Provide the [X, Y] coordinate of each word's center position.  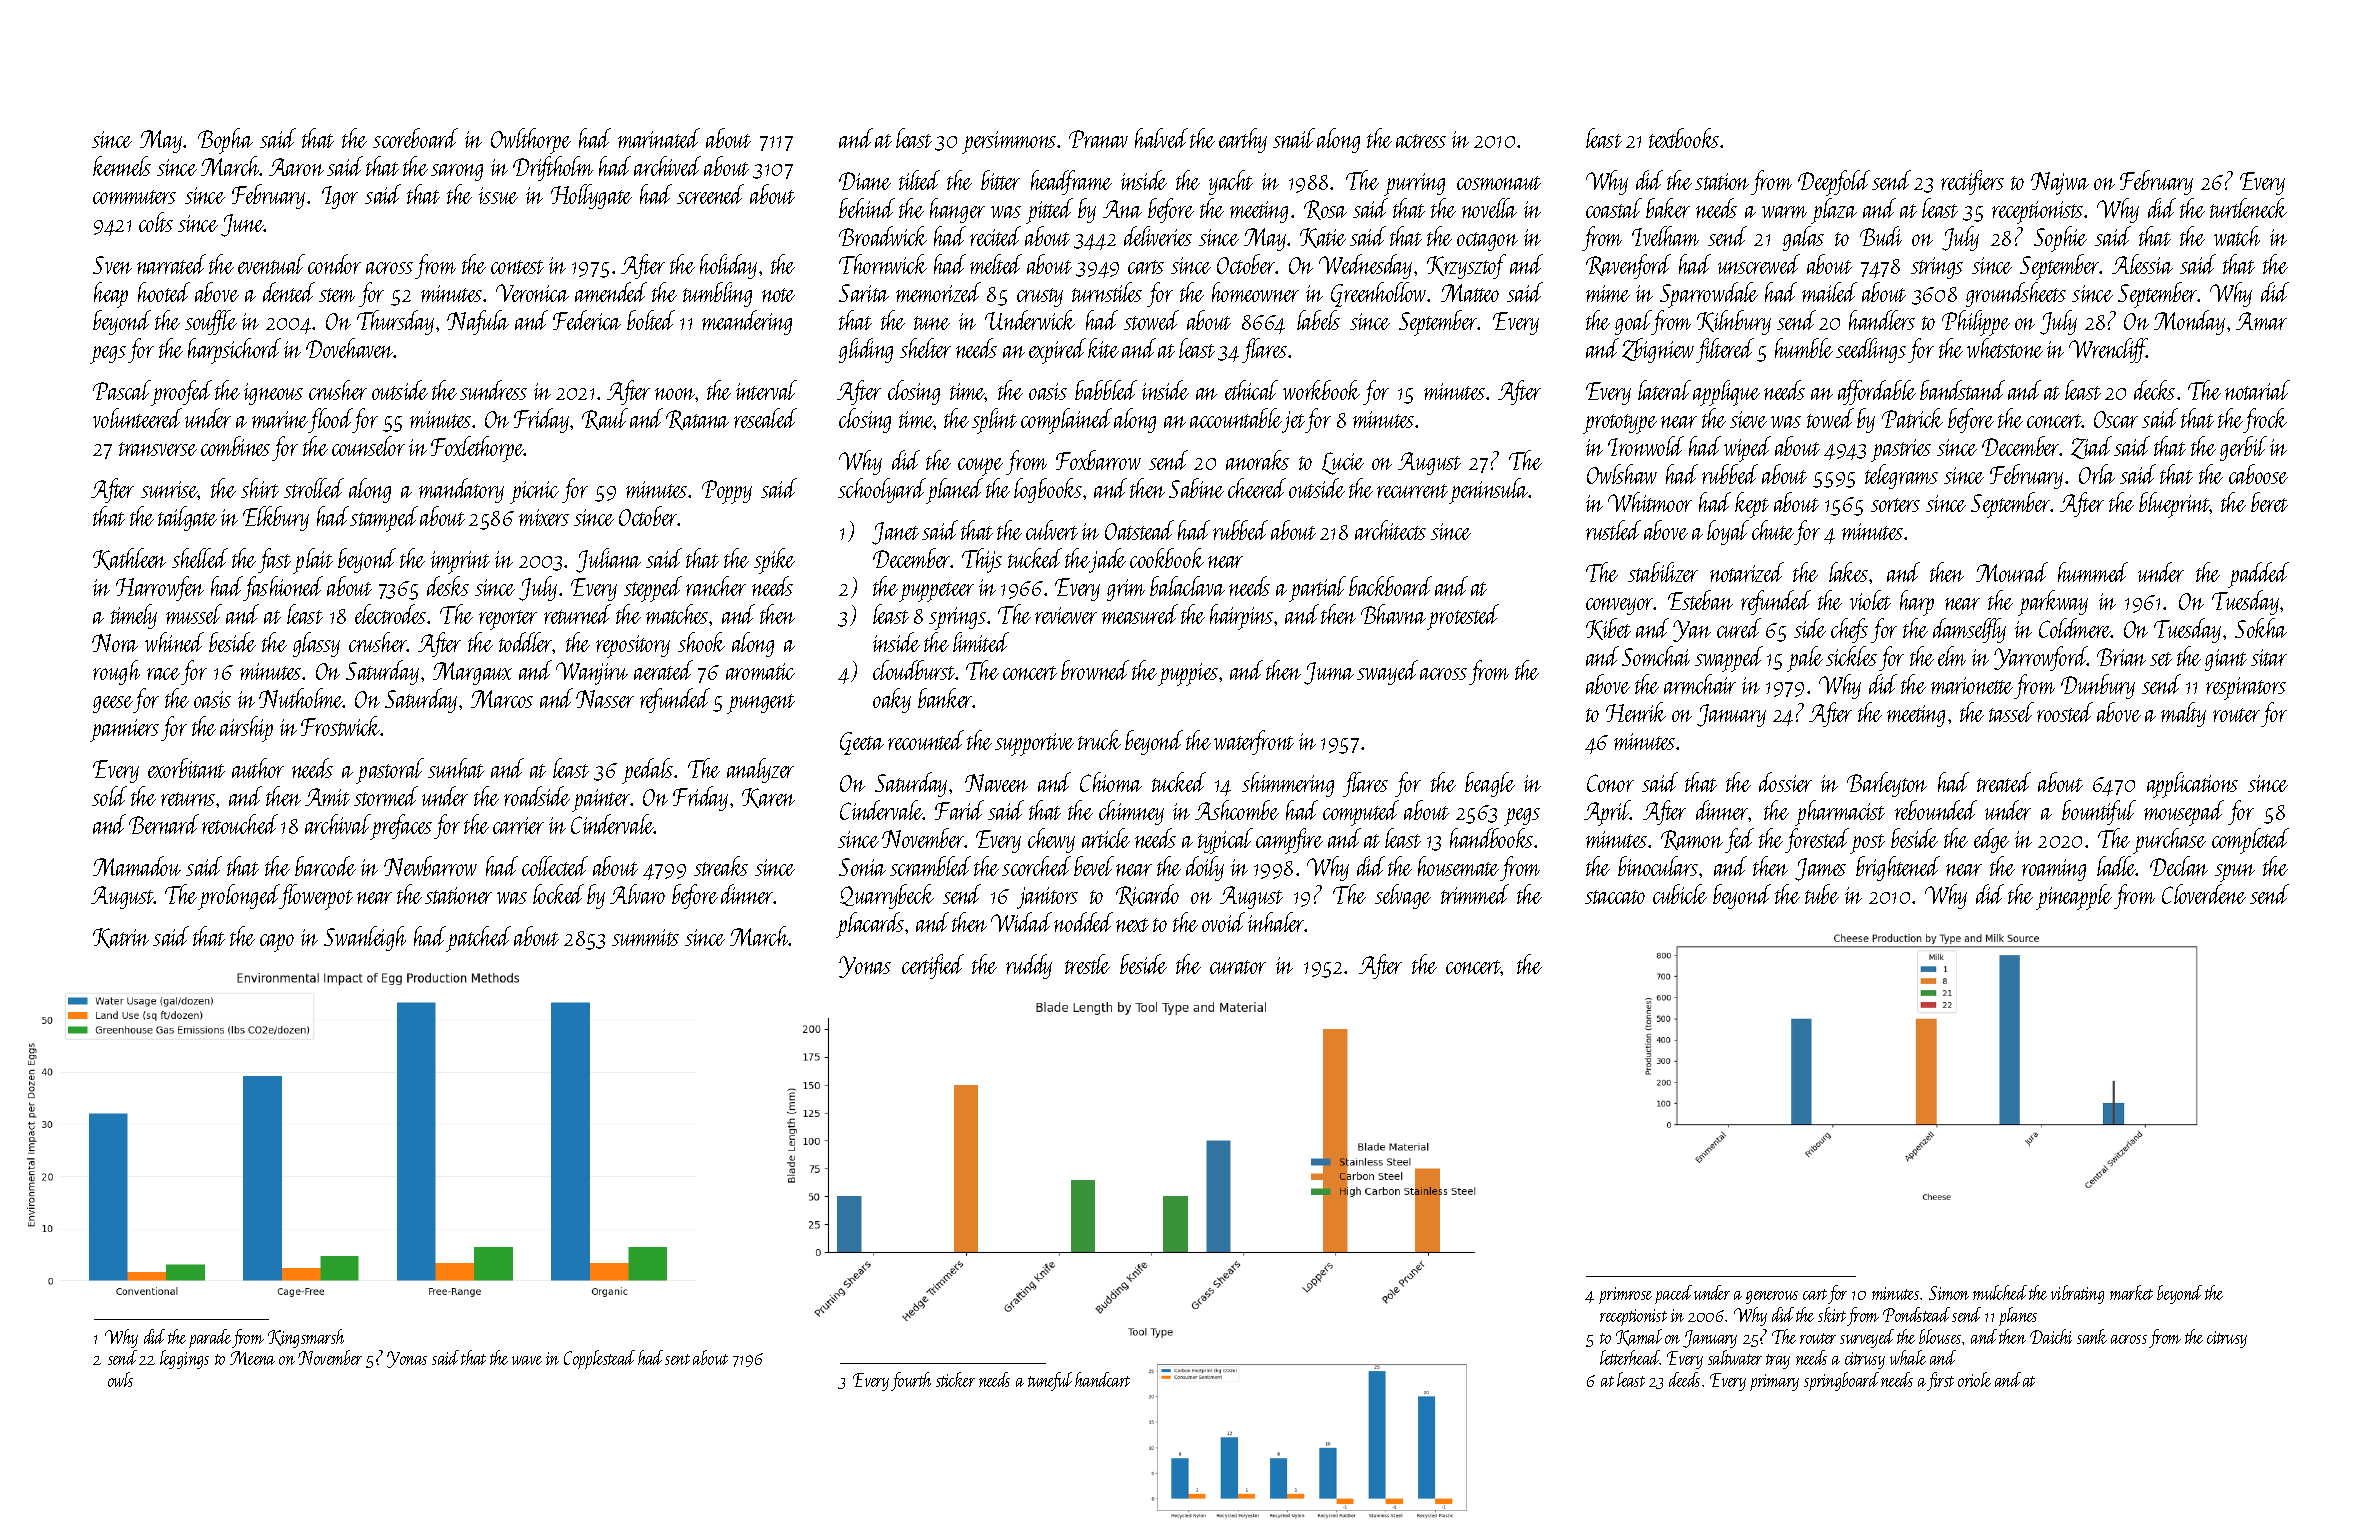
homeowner [1255, 292]
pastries [1901, 450]
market [2131, 1292]
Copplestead [599, 1359]
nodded [1083, 922]
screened [710, 194]
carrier [518, 825]
